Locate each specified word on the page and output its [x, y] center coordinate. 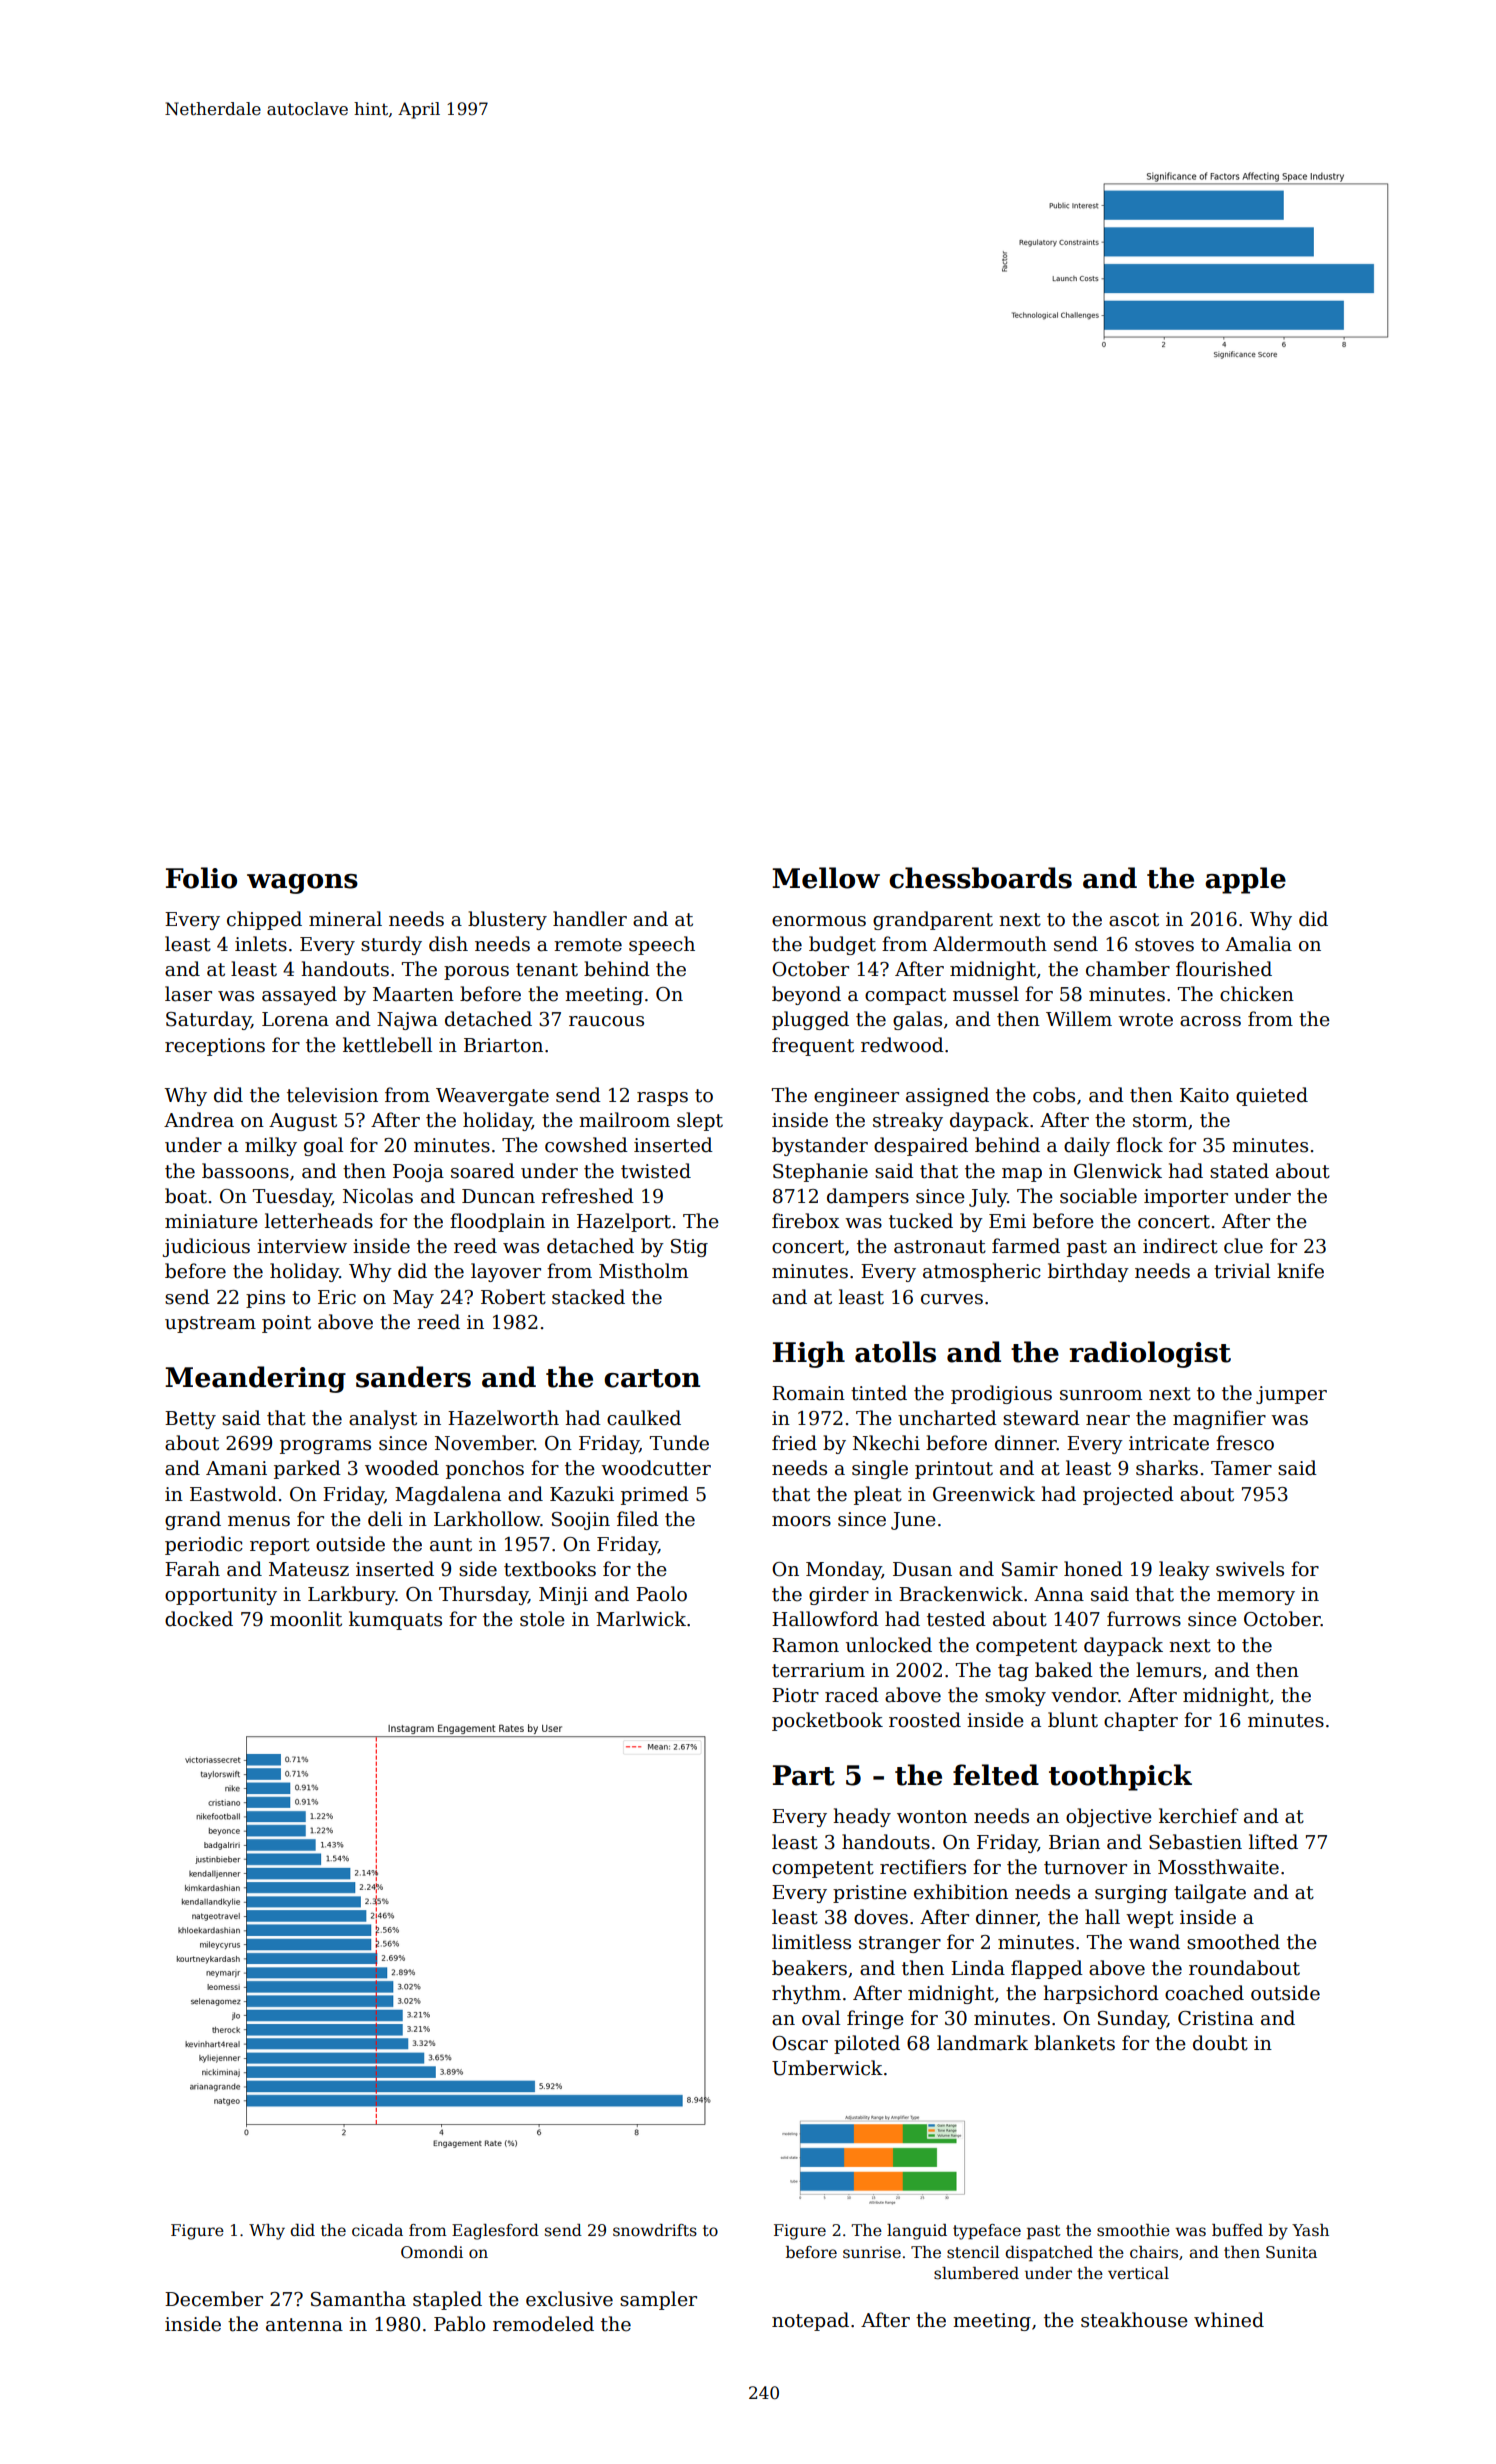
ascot [1134, 920]
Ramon [805, 1645]
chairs [1154, 2252]
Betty [190, 1420]
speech [662, 945]
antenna [304, 2325]
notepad [810, 2321]
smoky [1015, 1696]
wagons [302, 884]
